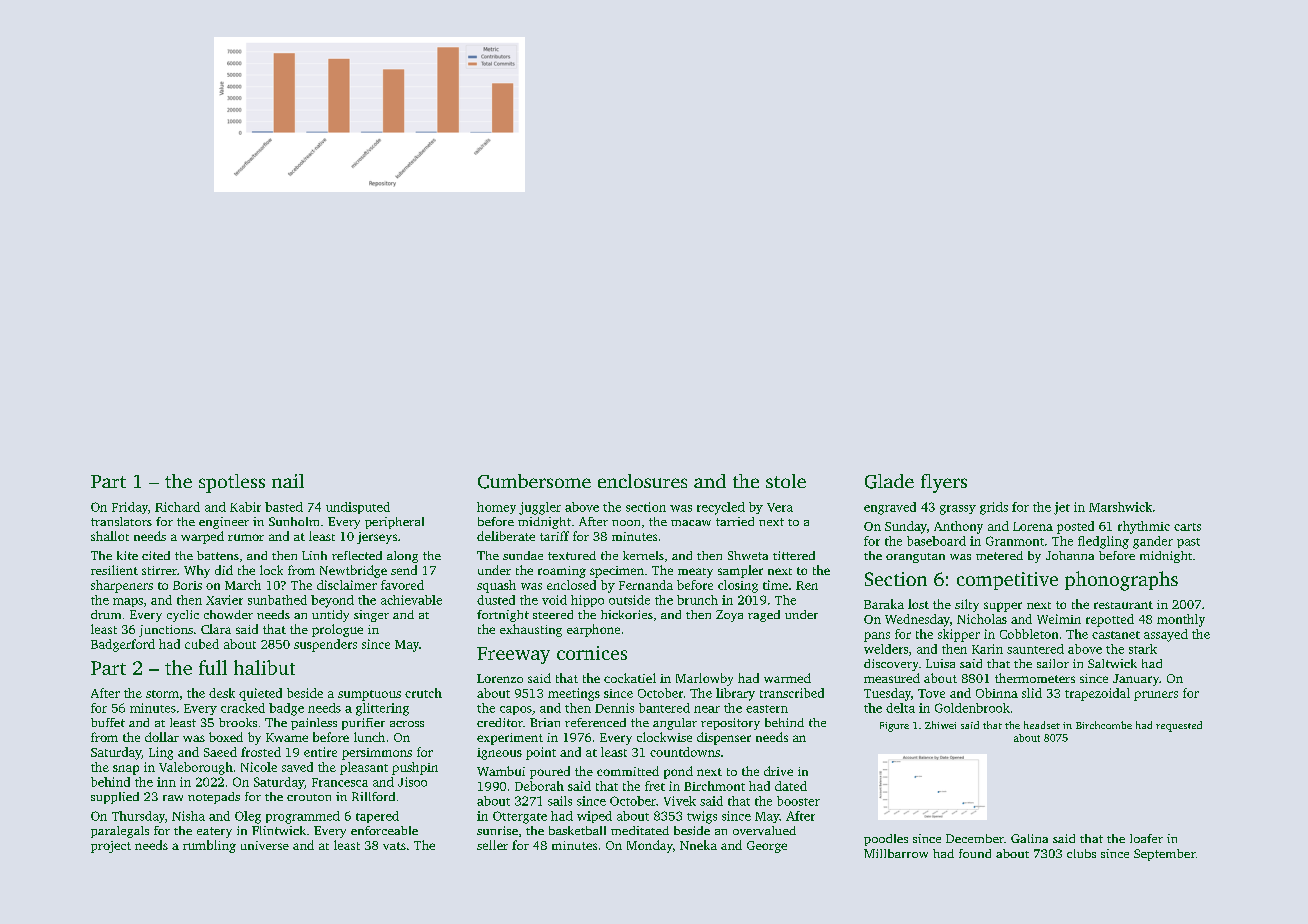 This document has height=924, width=1308. Describe the element at coordinates (627, 614) in the document. I see `hickories` at that location.
